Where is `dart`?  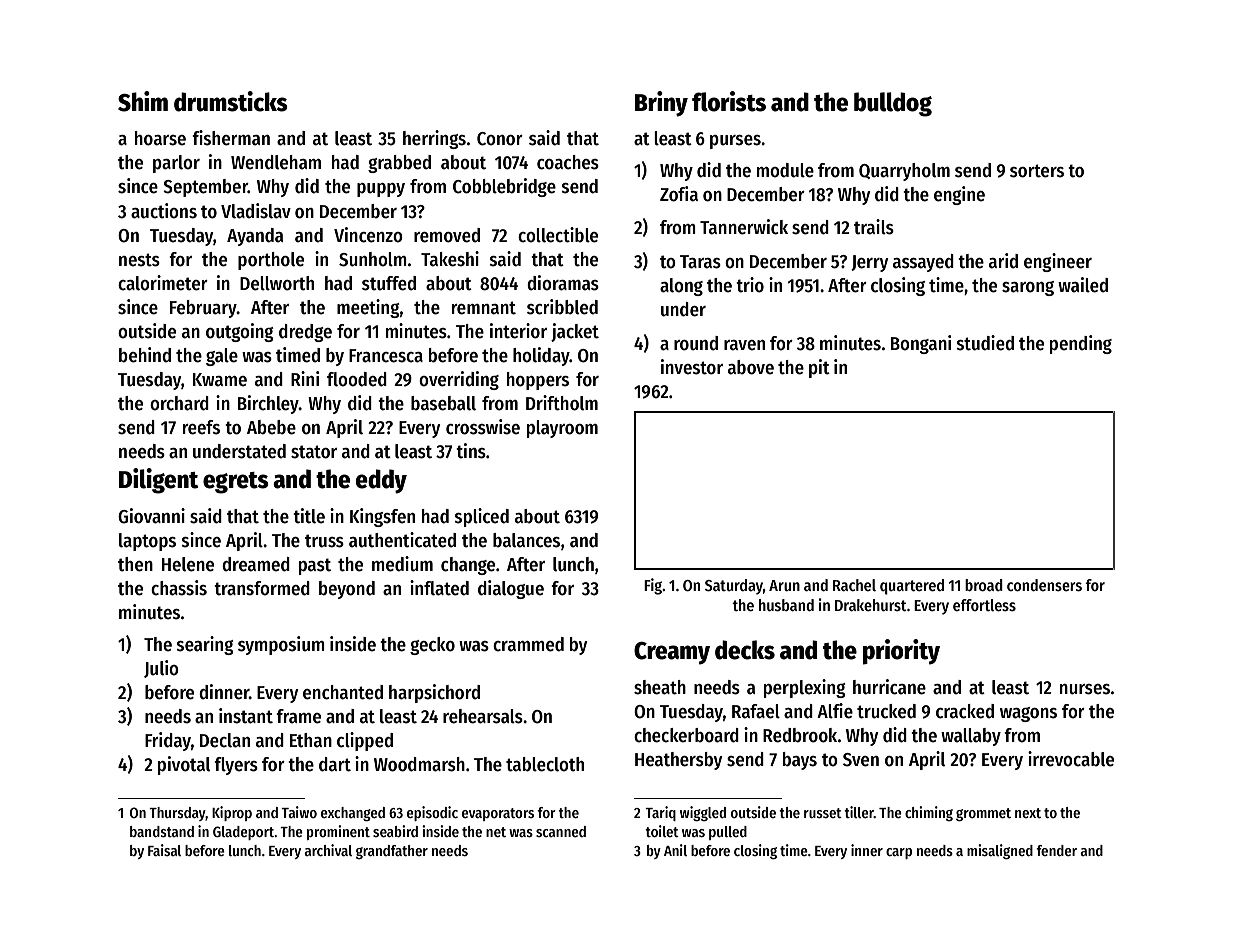
dart is located at coordinates (335, 764).
